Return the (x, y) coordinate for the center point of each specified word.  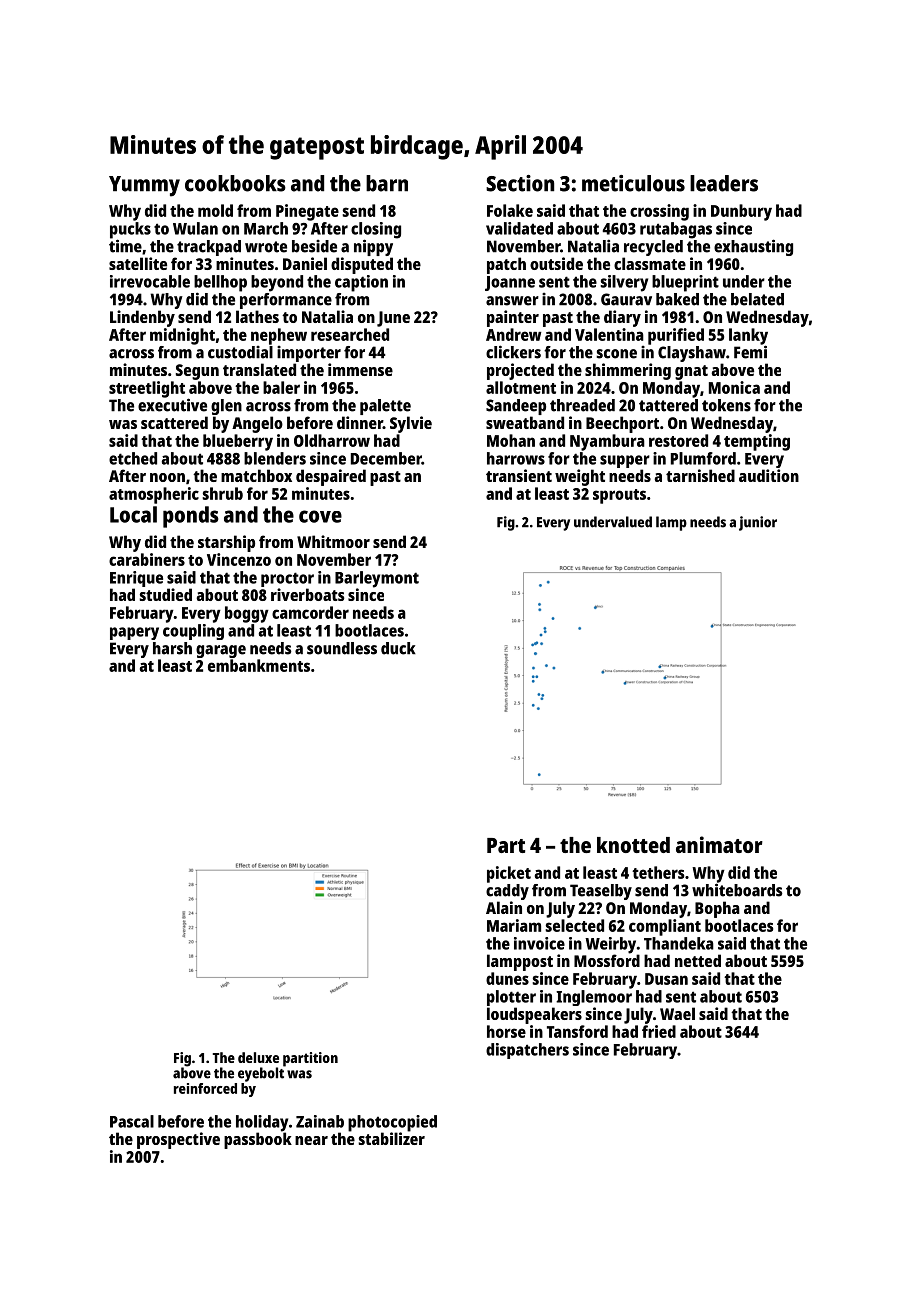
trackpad (209, 248)
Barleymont (377, 579)
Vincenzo (239, 559)
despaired (331, 477)
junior (758, 523)
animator (719, 844)
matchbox (256, 475)
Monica (734, 387)
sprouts (619, 496)
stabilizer (391, 1138)
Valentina (609, 334)
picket (509, 874)
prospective (178, 1140)
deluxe (258, 1057)
